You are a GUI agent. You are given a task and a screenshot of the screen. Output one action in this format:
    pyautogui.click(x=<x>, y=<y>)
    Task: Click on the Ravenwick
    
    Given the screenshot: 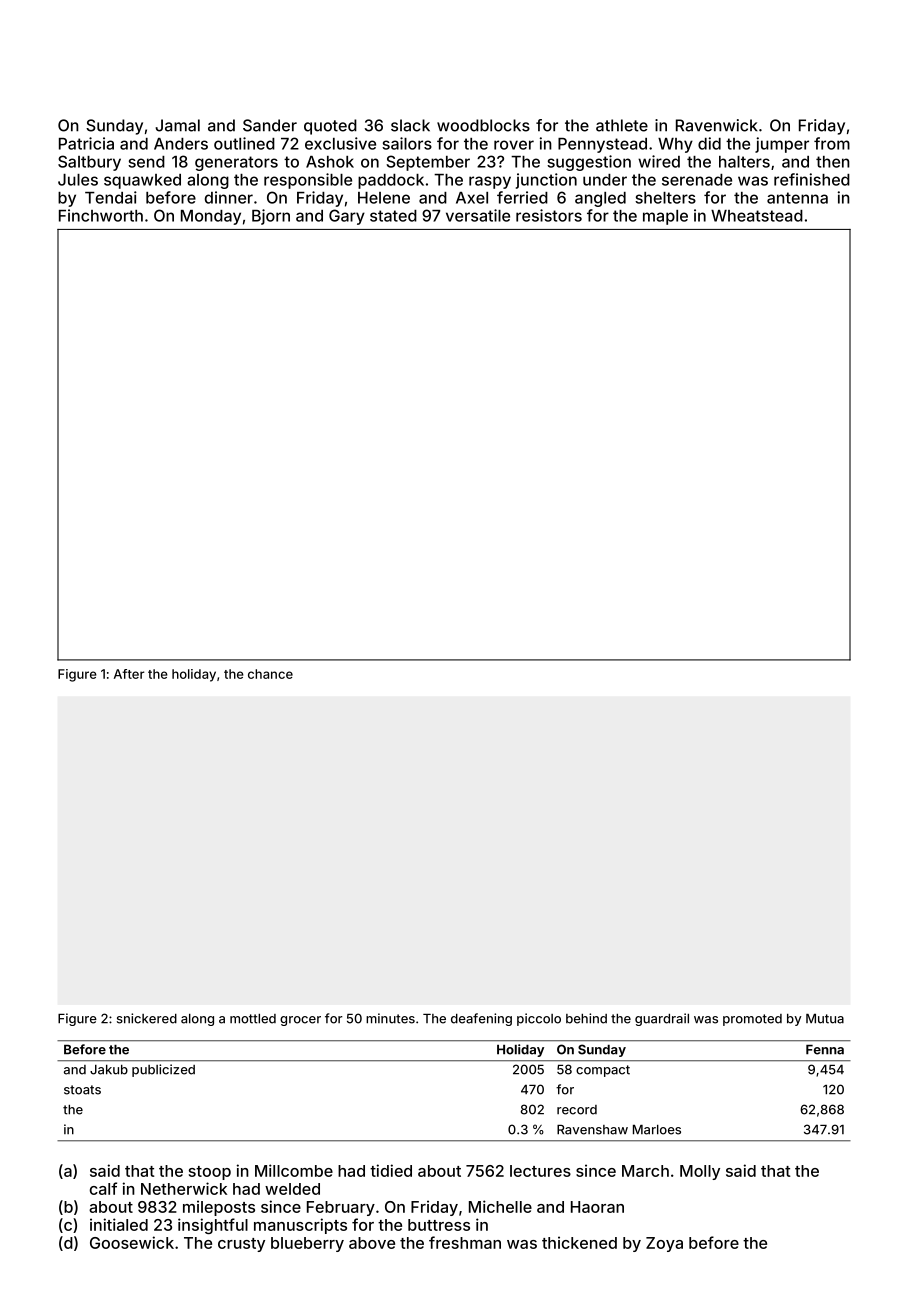 What is the action you would take?
    pyautogui.click(x=717, y=125)
